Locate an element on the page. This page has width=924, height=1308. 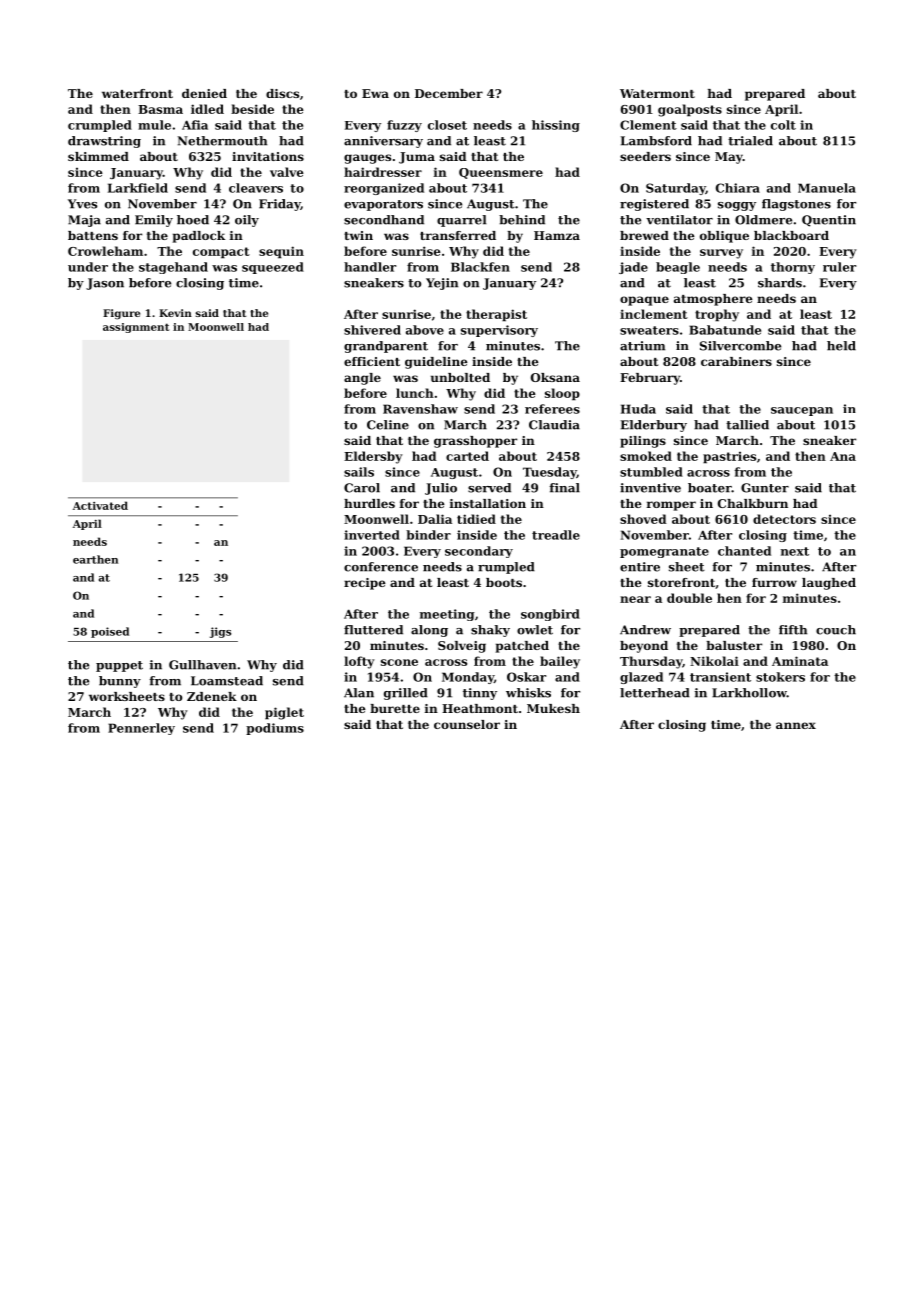
pastries is located at coordinates (729, 458).
